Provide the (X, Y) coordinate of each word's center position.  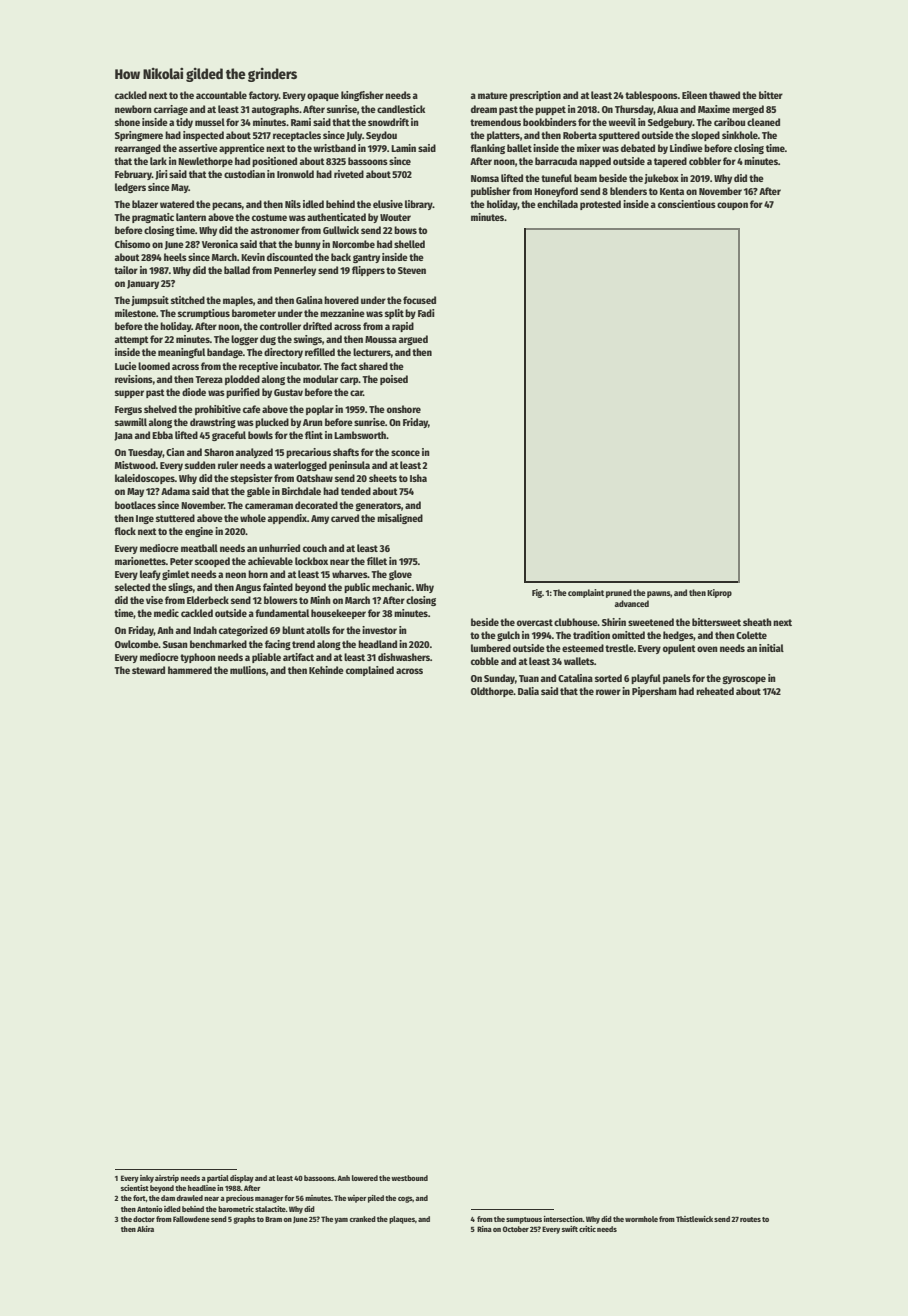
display (242, 1179)
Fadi (426, 313)
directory (283, 353)
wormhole (641, 1219)
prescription (535, 96)
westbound (409, 1178)
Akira (145, 1229)
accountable (221, 95)
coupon (732, 206)
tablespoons (651, 96)
